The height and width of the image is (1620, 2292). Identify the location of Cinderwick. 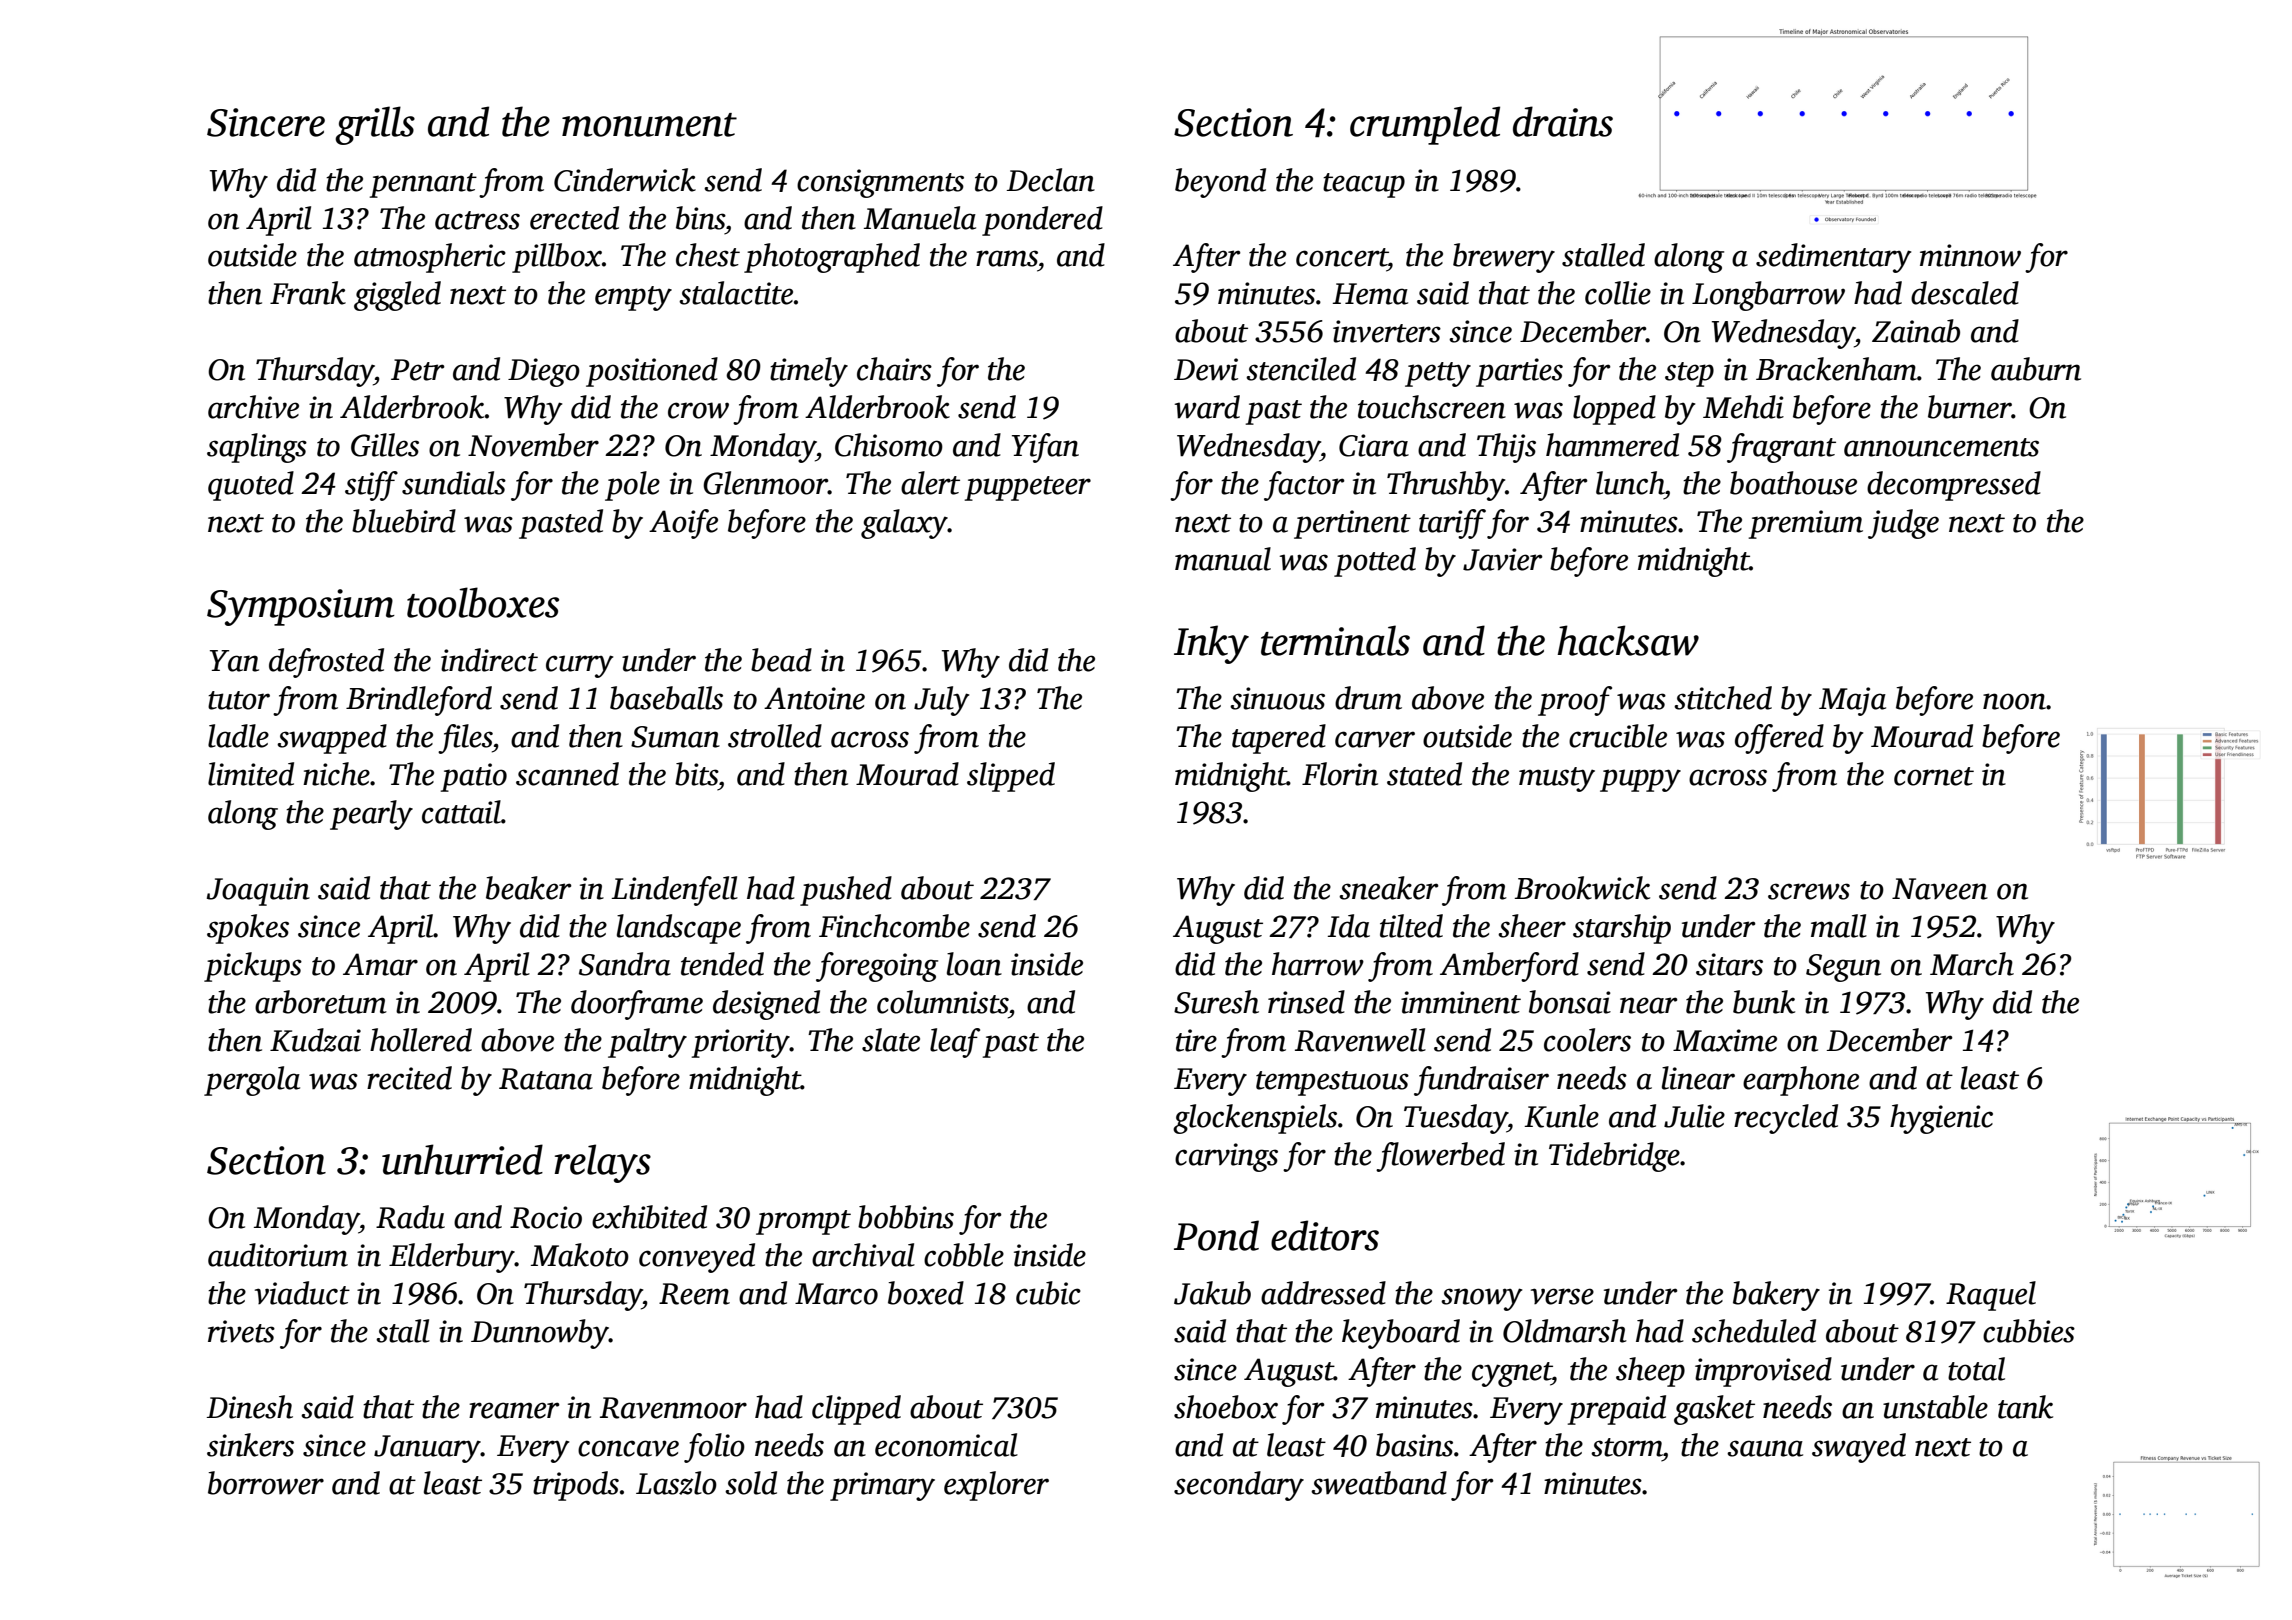
(625, 180).
